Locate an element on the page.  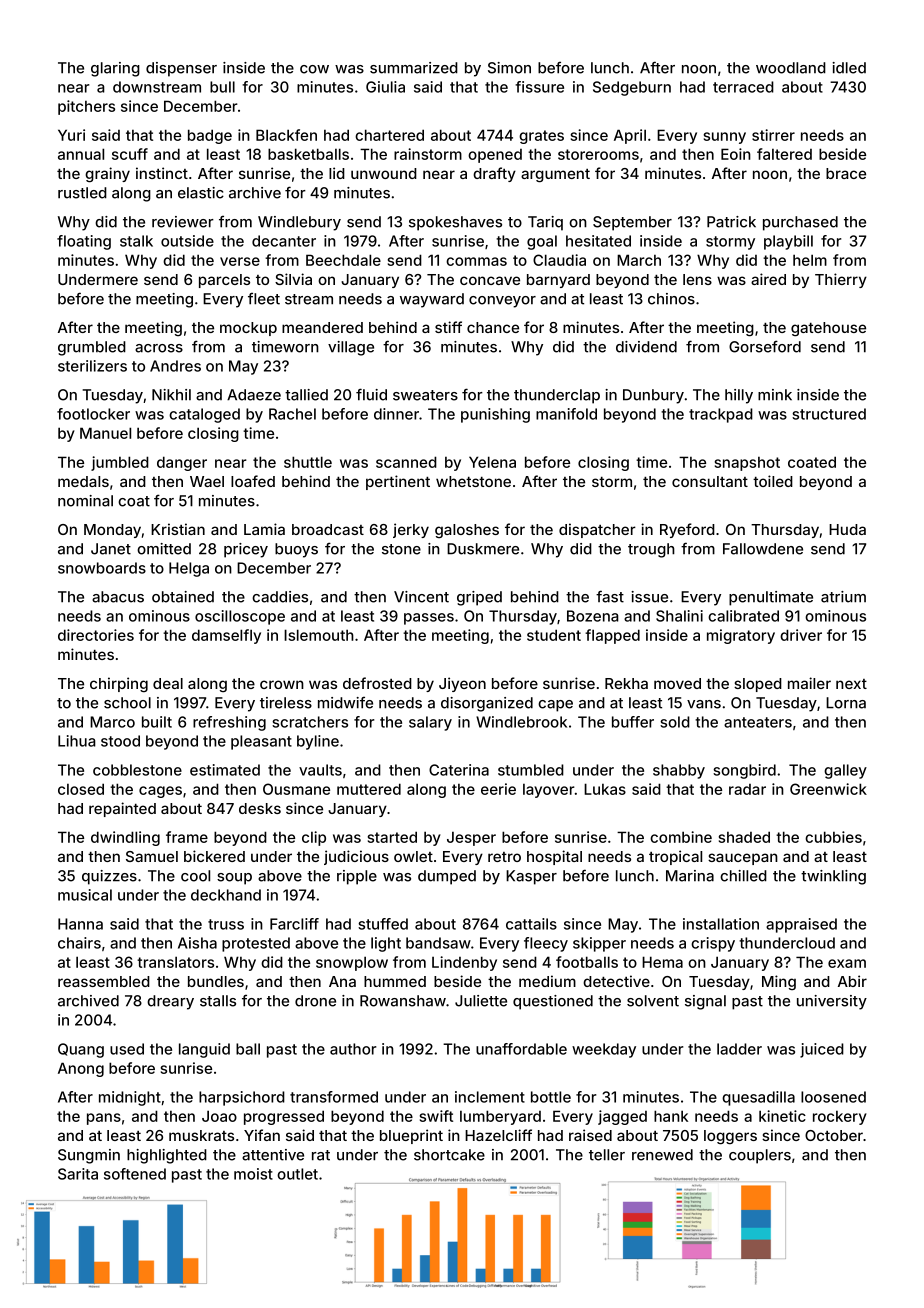
midnight is located at coordinates (130, 1098).
